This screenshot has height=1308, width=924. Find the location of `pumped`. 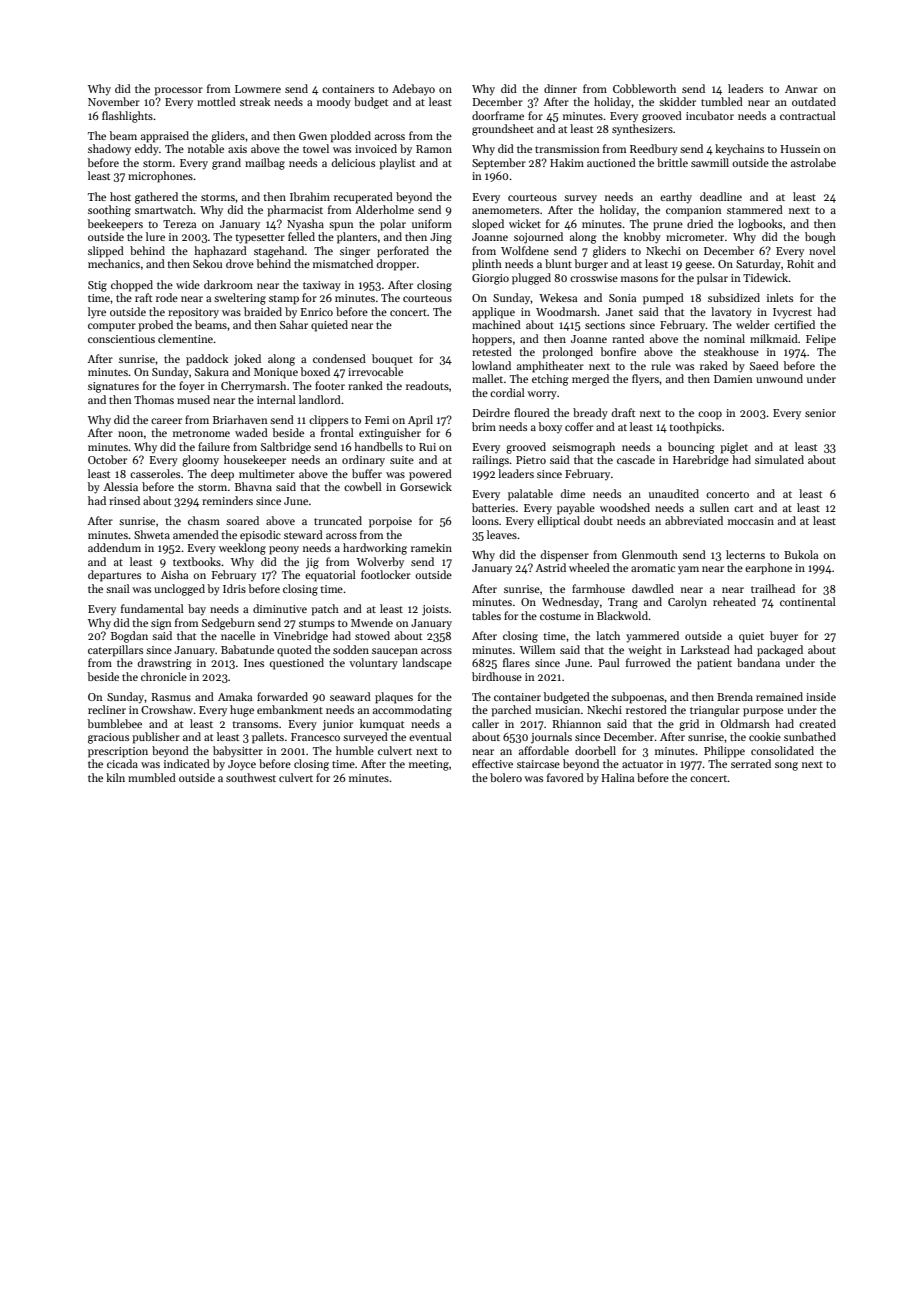

pumped is located at coordinates (663, 299).
